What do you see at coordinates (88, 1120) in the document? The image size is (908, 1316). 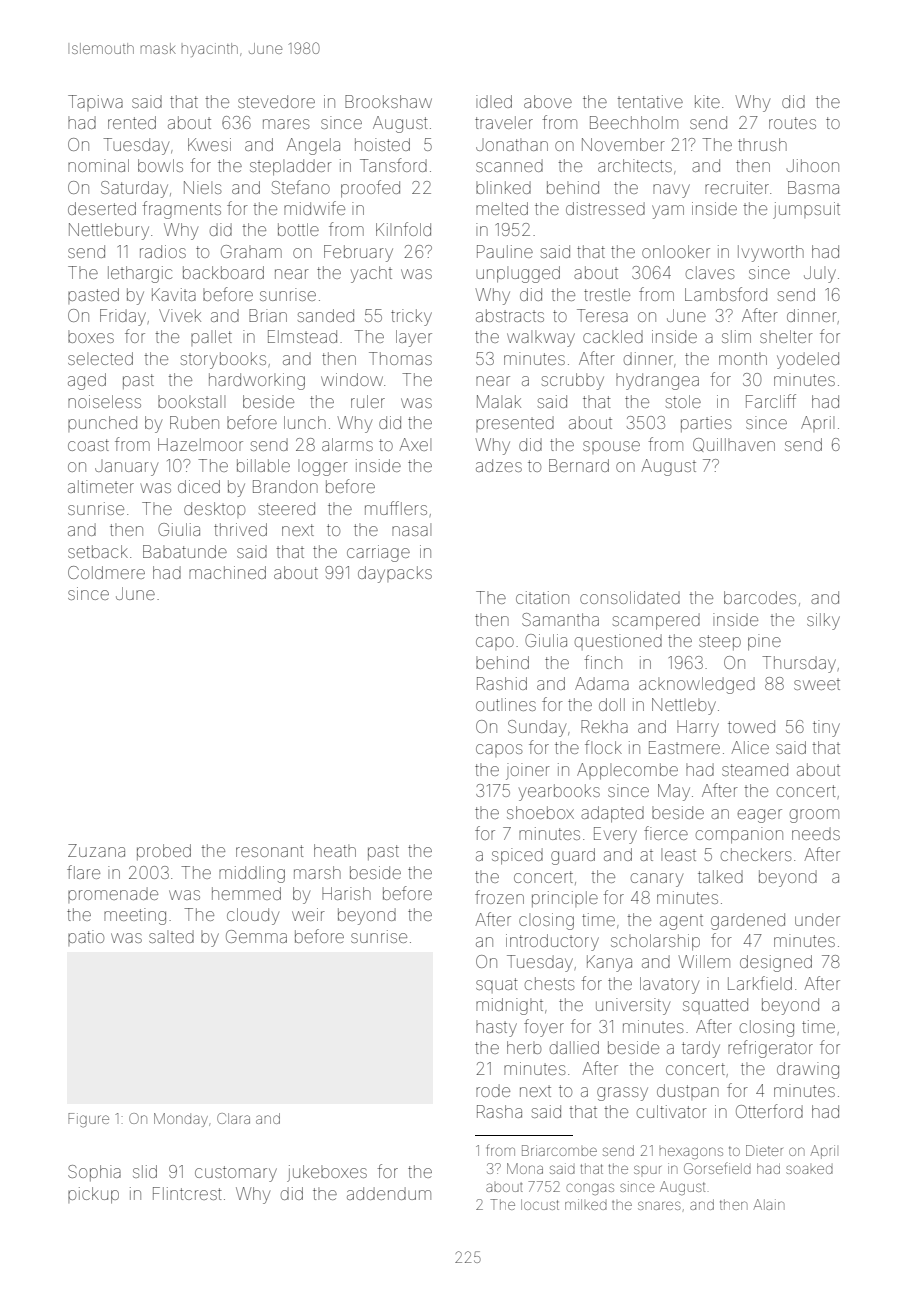 I see `Figure` at bounding box center [88, 1120].
